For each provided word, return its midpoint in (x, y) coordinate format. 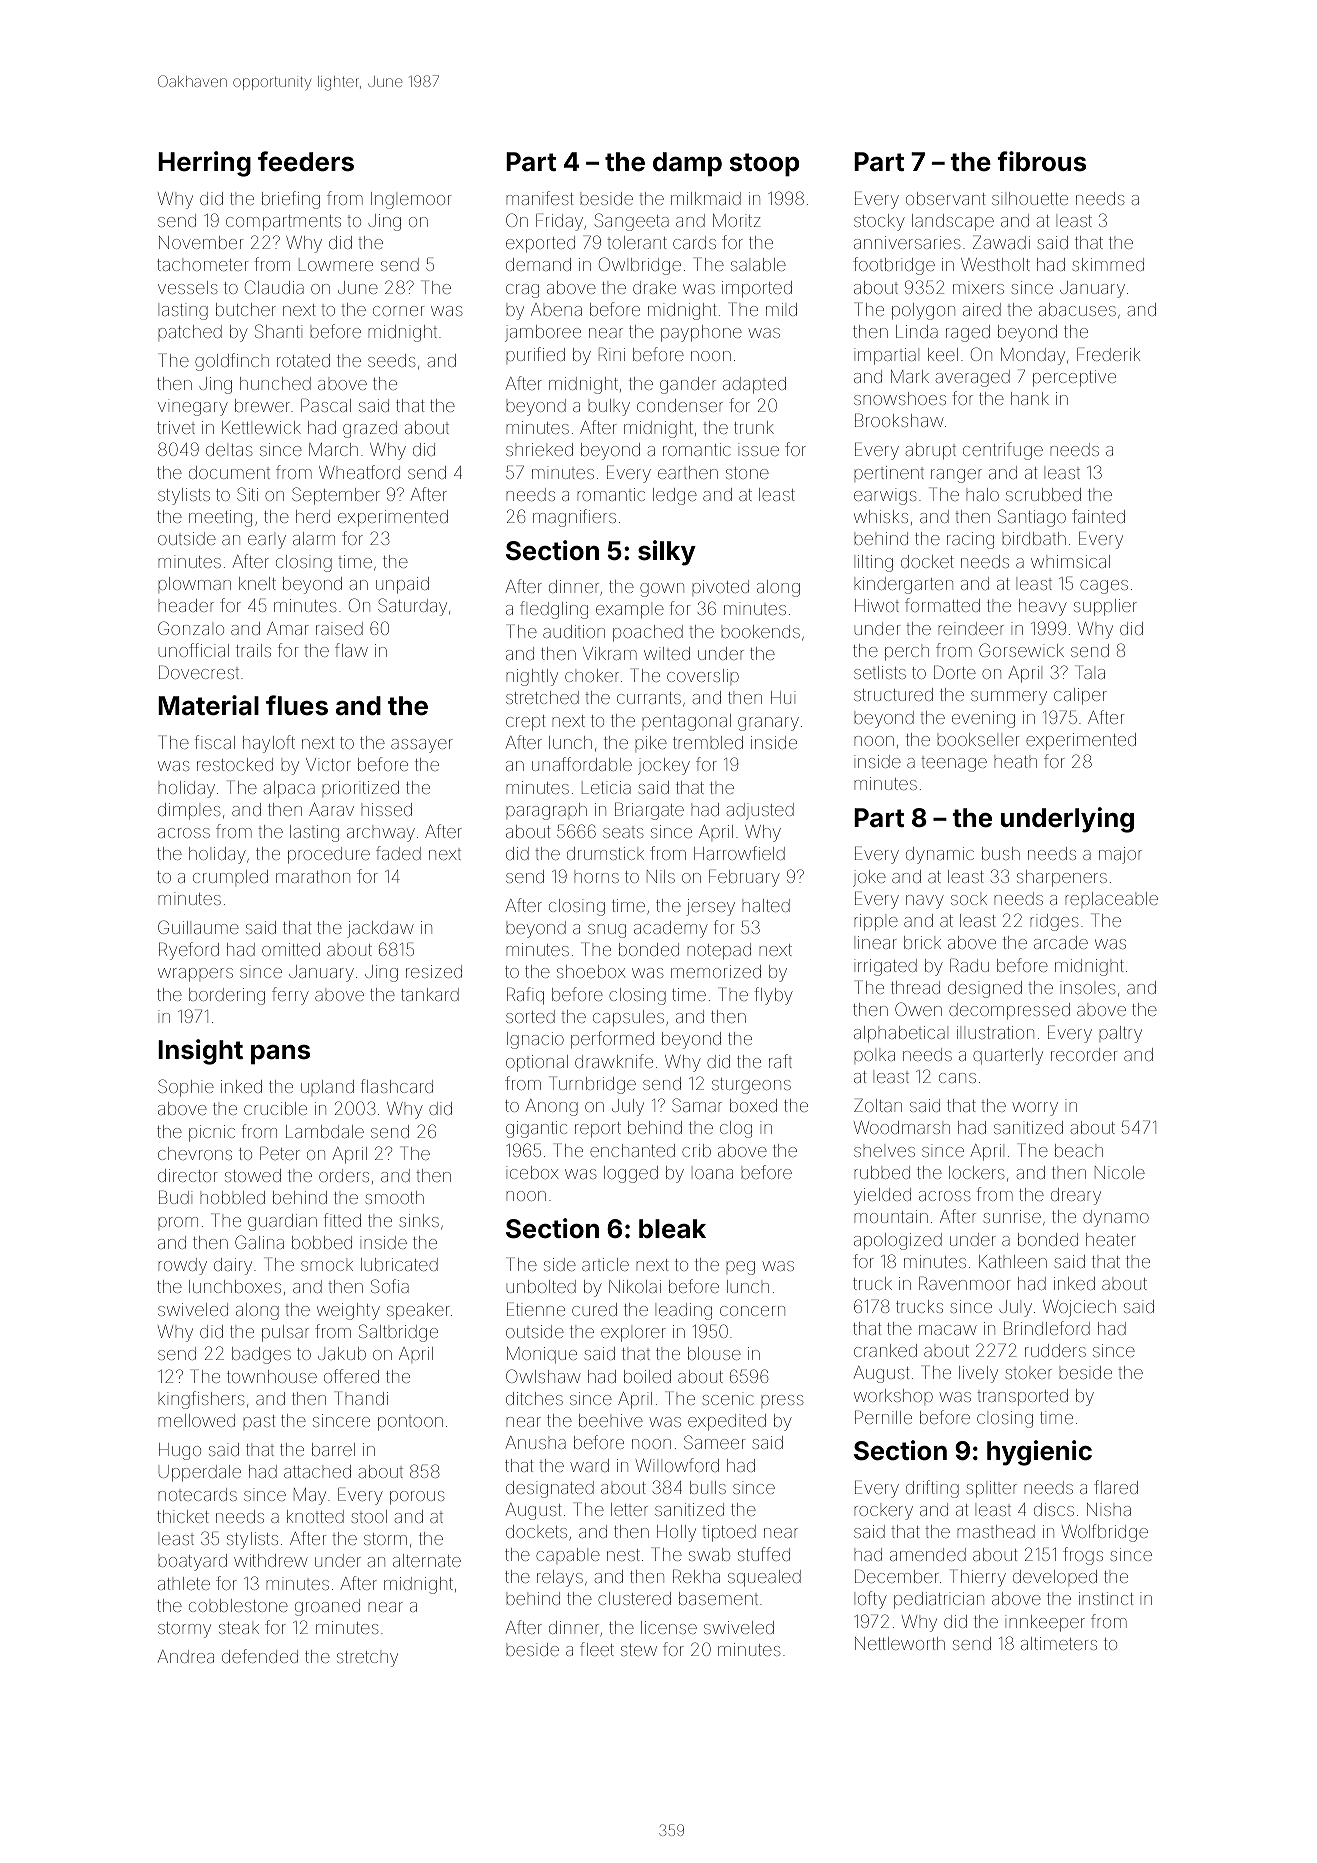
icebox (532, 1172)
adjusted (760, 811)
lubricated (399, 1264)
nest (623, 1555)
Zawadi (1001, 242)
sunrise (1012, 1216)
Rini (612, 354)
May (310, 1496)
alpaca (289, 789)
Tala (1090, 672)
